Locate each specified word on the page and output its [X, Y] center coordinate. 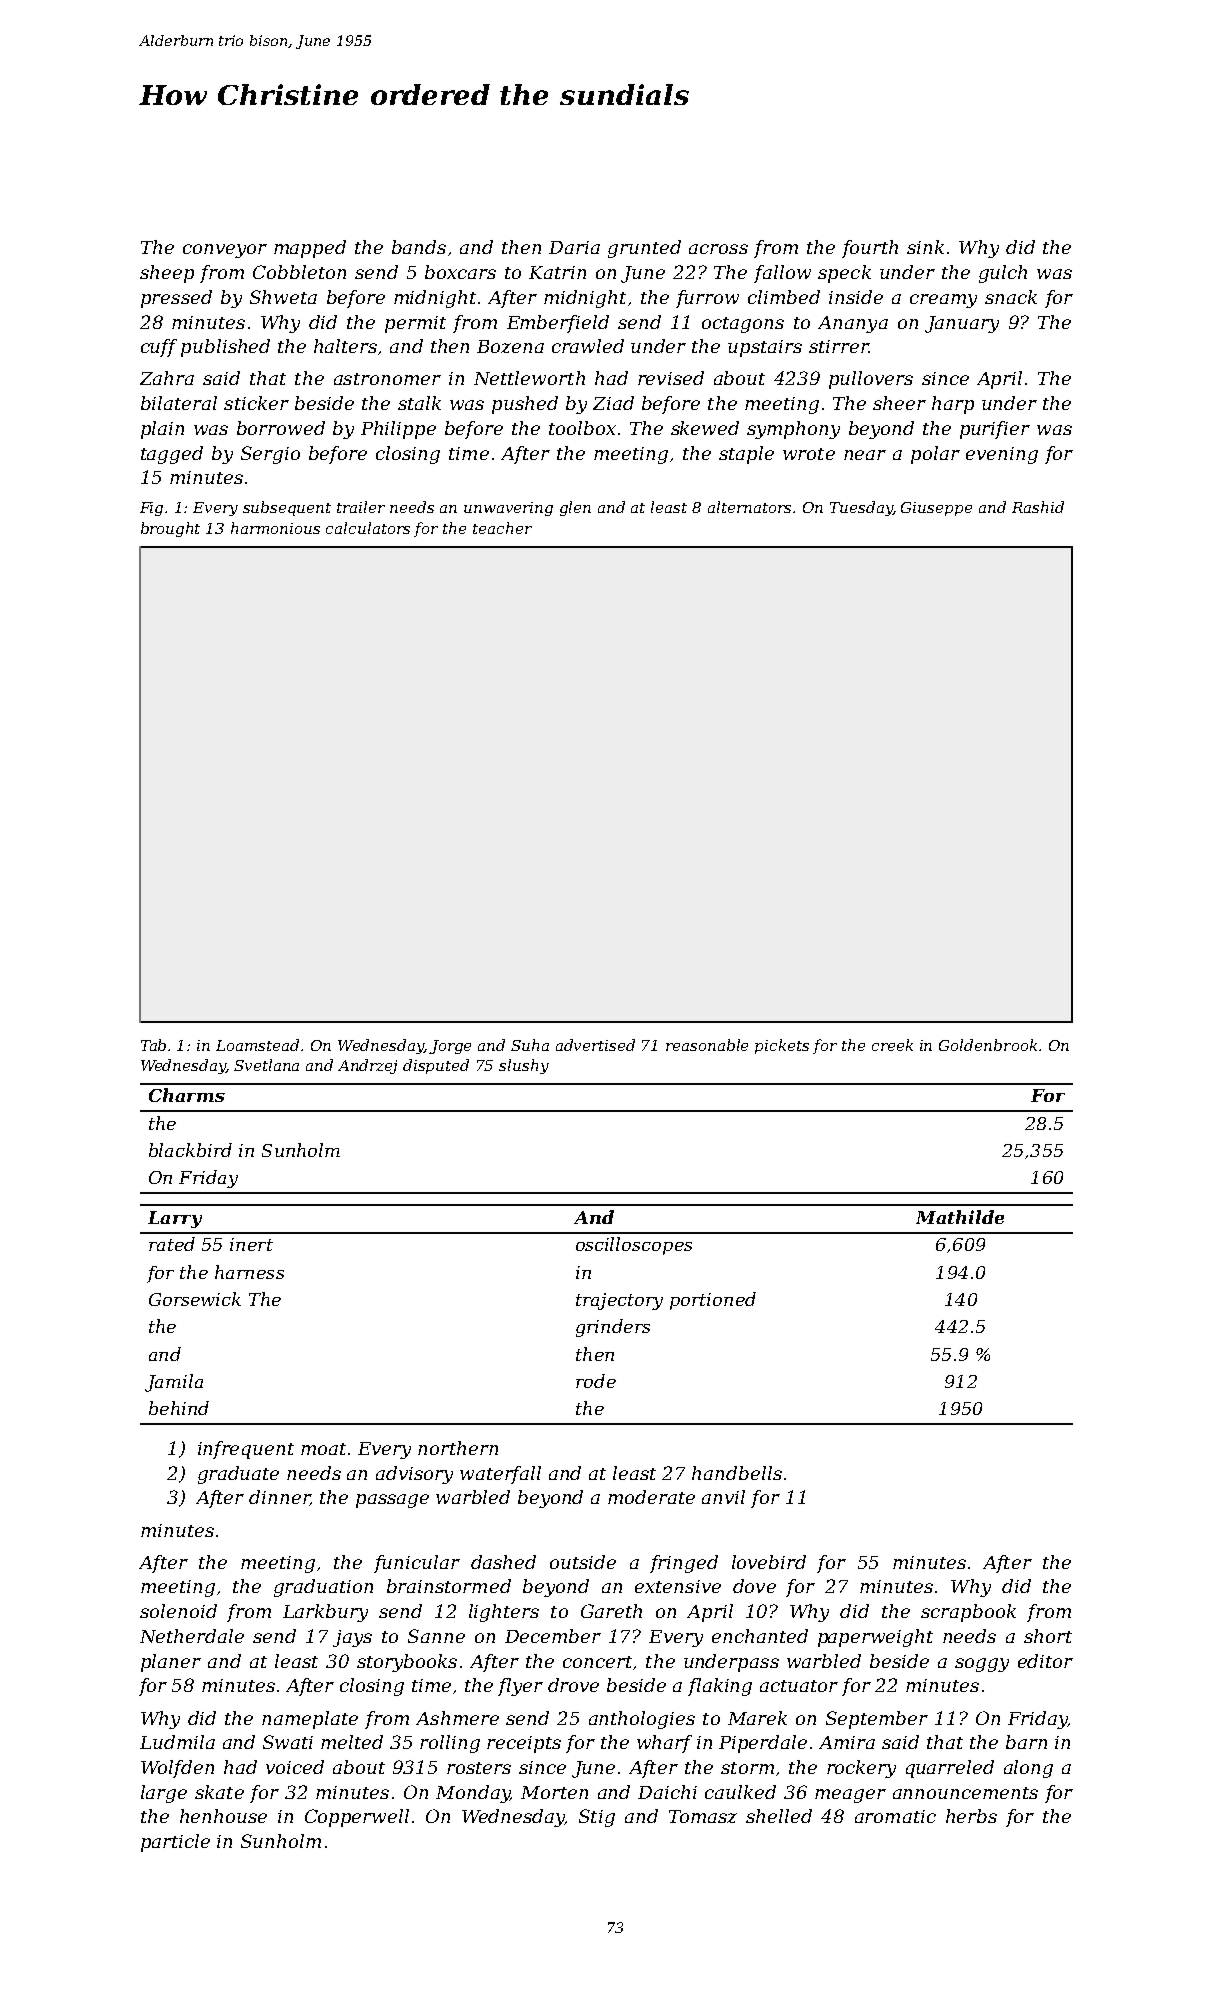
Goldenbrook [988, 1045]
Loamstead [257, 1045]
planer [171, 1663]
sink [925, 247]
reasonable [707, 1045]
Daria [574, 247]
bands [419, 247]
